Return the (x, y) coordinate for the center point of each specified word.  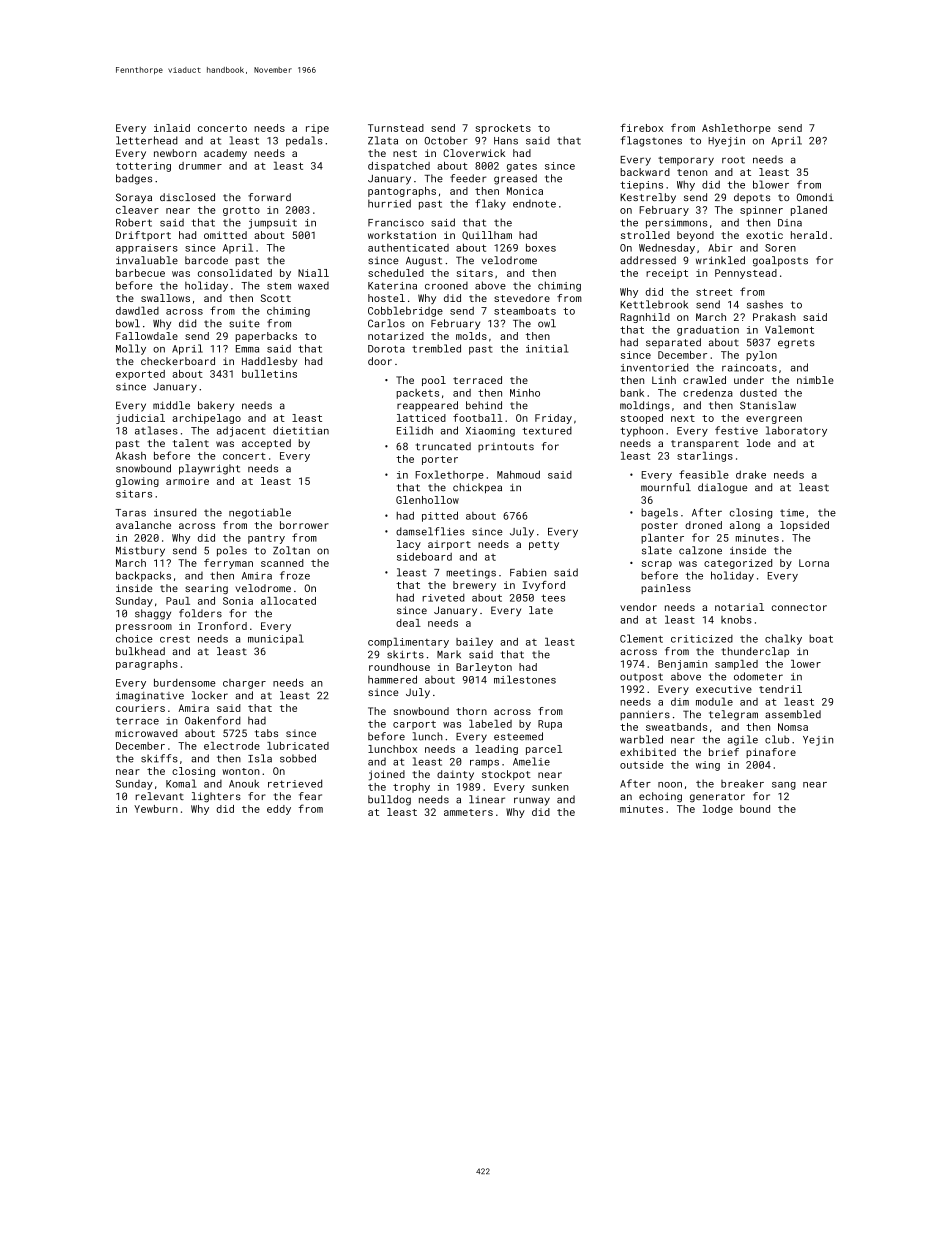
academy (225, 154)
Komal (181, 783)
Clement (641, 638)
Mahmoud (518, 474)
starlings (705, 456)
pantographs (402, 192)
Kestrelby (648, 198)
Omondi (815, 197)
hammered (392, 679)
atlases (156, 430)
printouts (506, 447)
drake (751, 474)
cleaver (137, 210)
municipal (276, 639)
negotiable (260, 513)
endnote (534, 204)
